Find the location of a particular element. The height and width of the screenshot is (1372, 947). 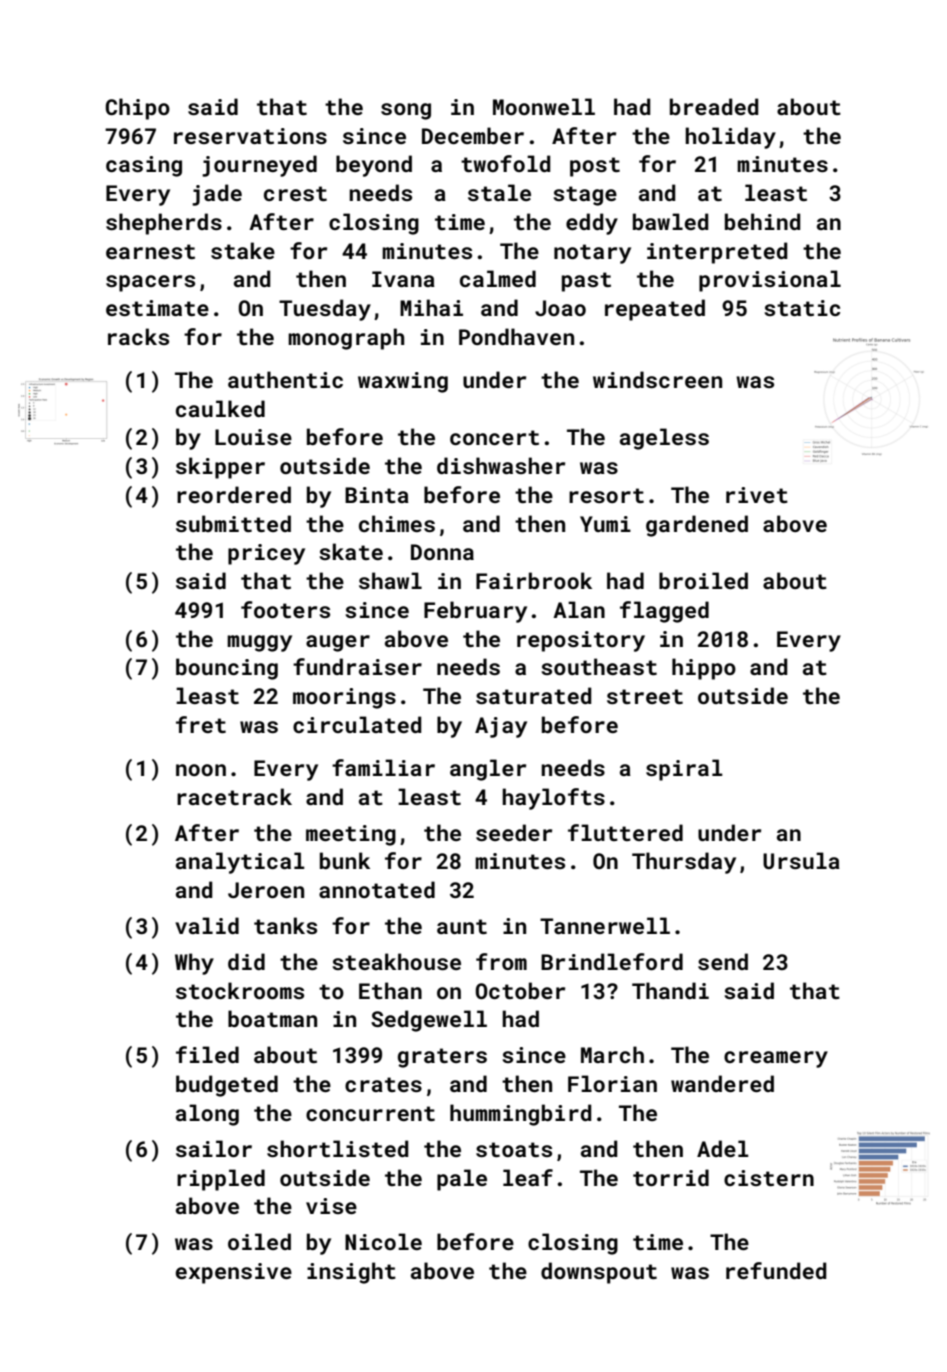

hippo is located at coordinates (704, 669).
